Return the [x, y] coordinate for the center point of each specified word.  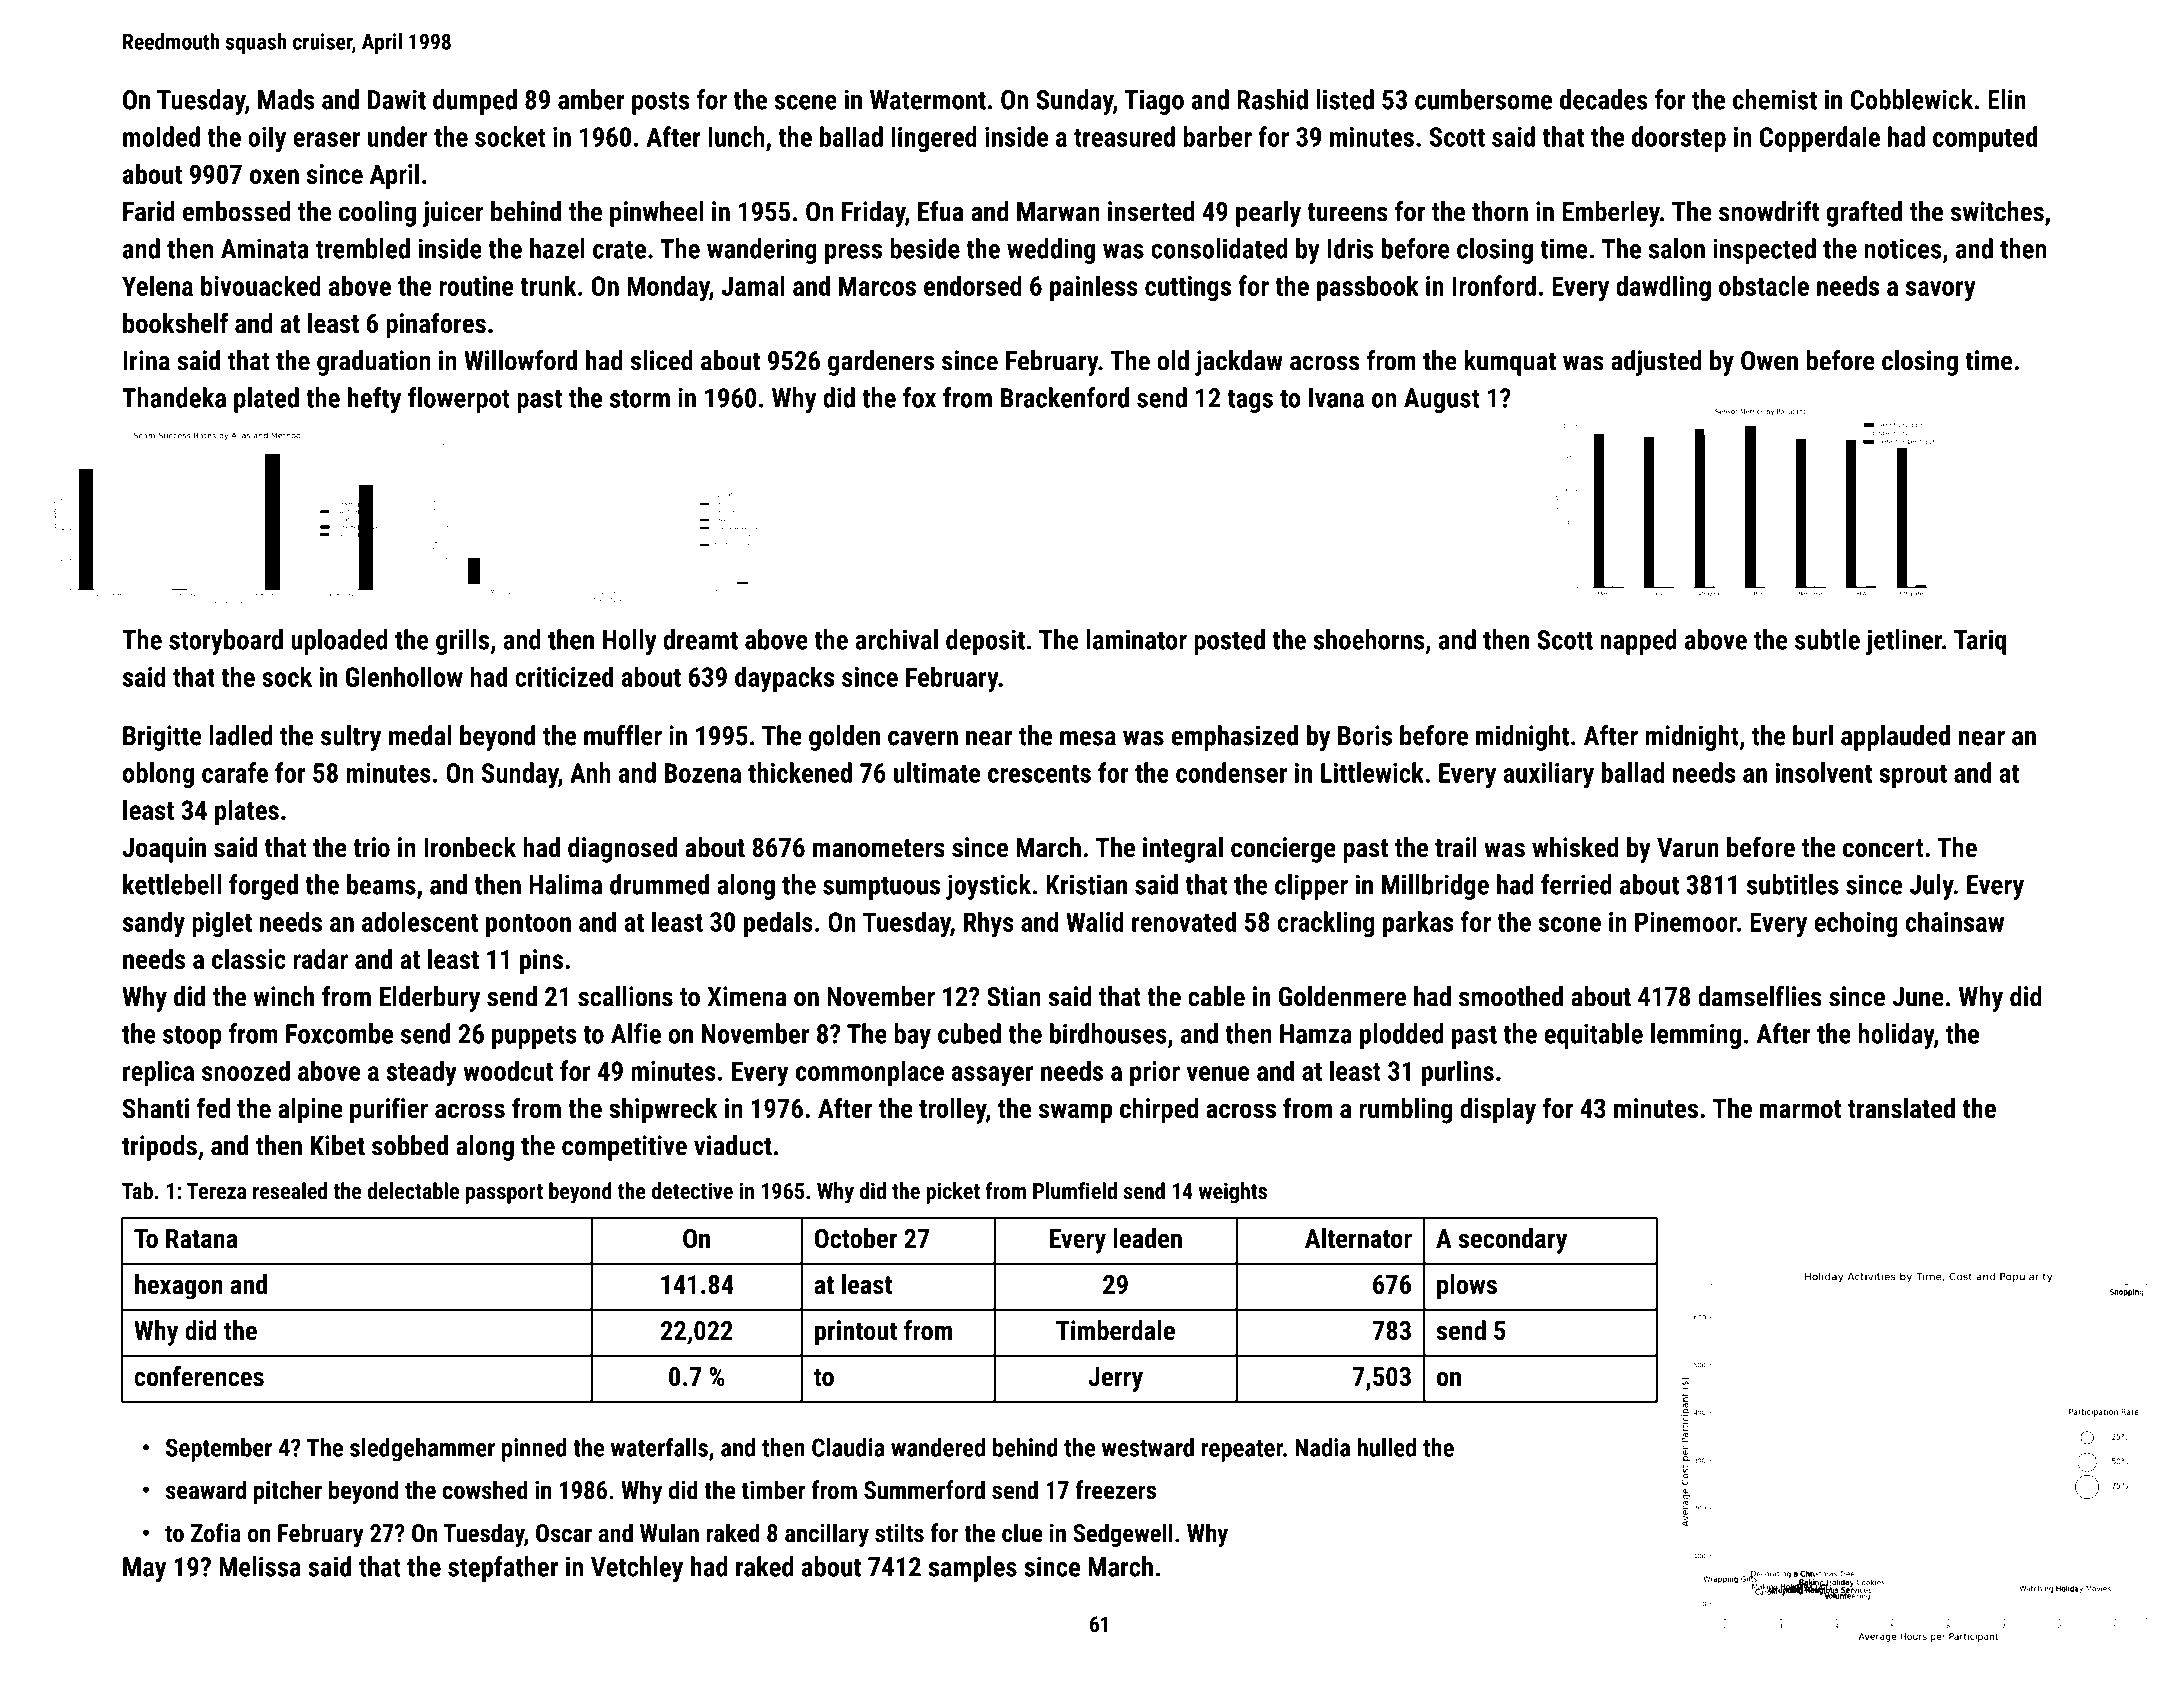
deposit [985, 642]
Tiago [1154, 102]
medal [420, 735]
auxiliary [1548, 775]
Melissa [260, 1566]
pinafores [436, 325]
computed [1985, 139]
